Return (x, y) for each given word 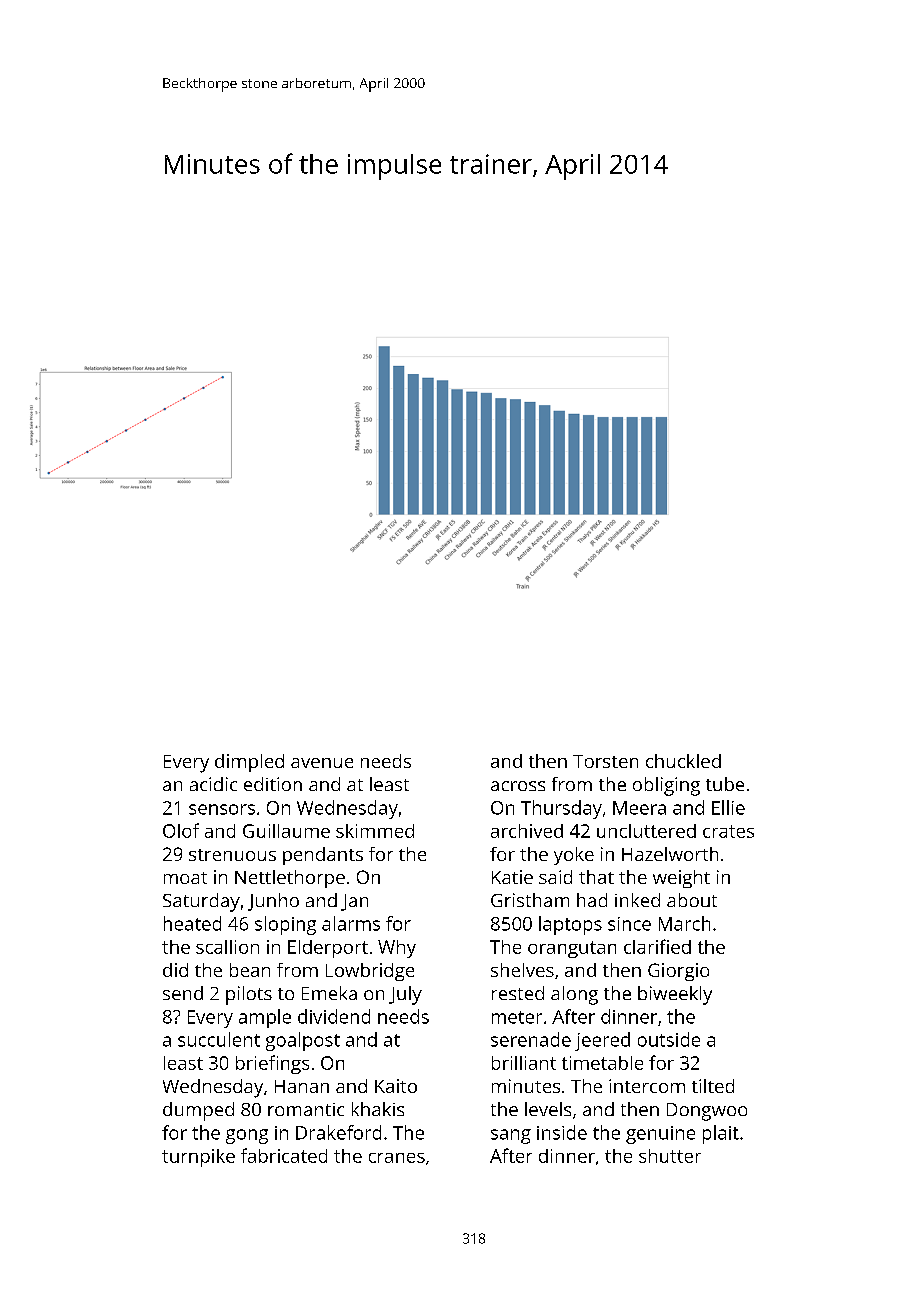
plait (721, 1134)
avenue (322, 763)
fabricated (284, 1155)
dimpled (249, 763)
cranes (397, 1158)
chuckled (683, 761)
